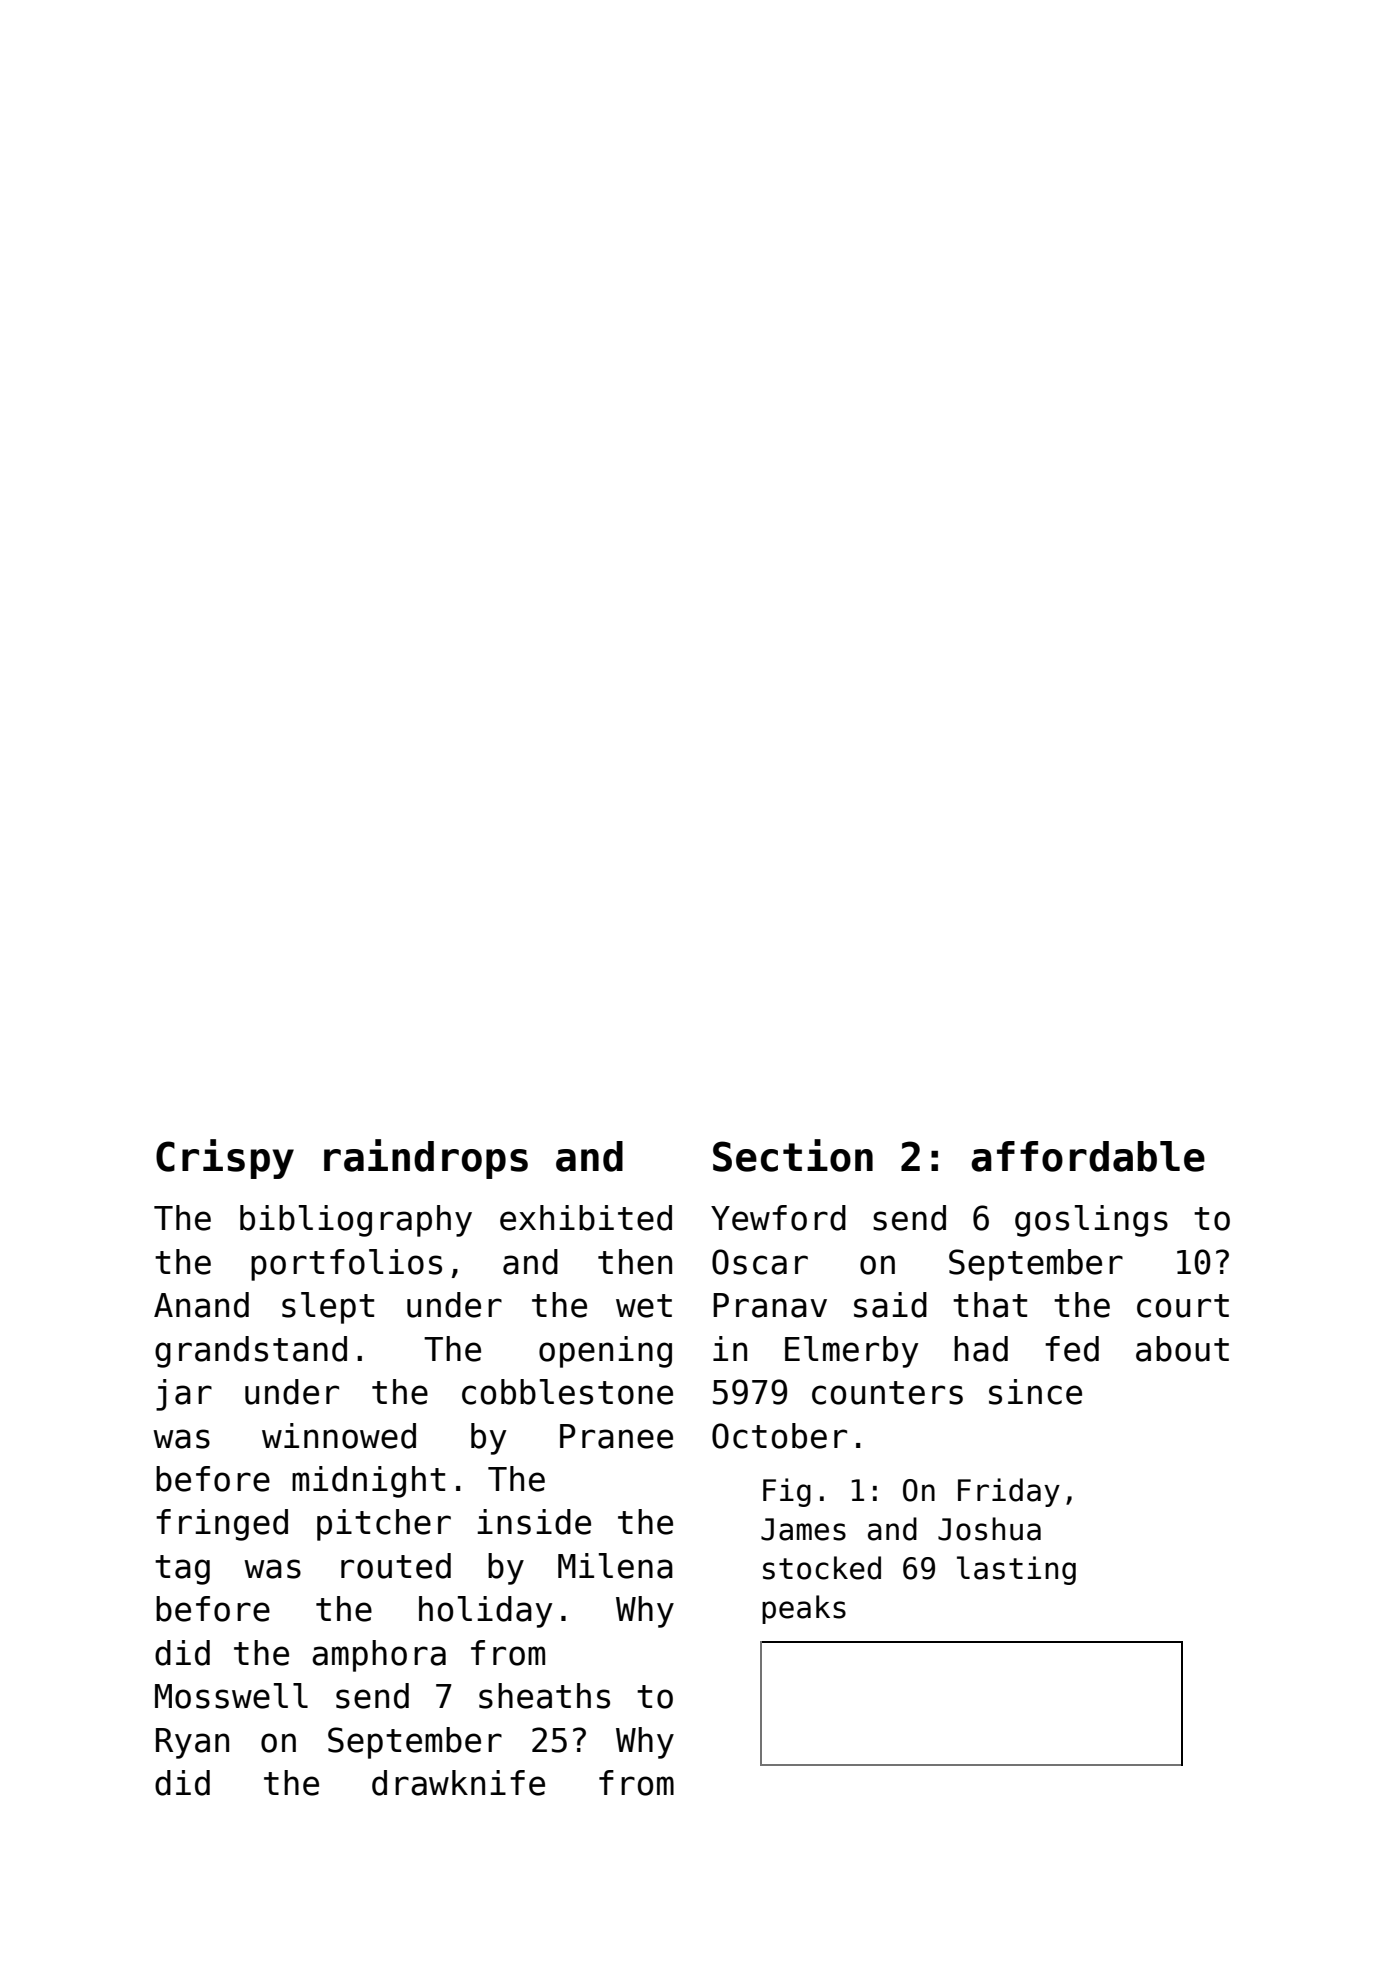 The width and height of the screenshot is (1386, 1969). Describe the element at coordinates (458, 1783) in the screenshot. I see `drawknife` at that location.
